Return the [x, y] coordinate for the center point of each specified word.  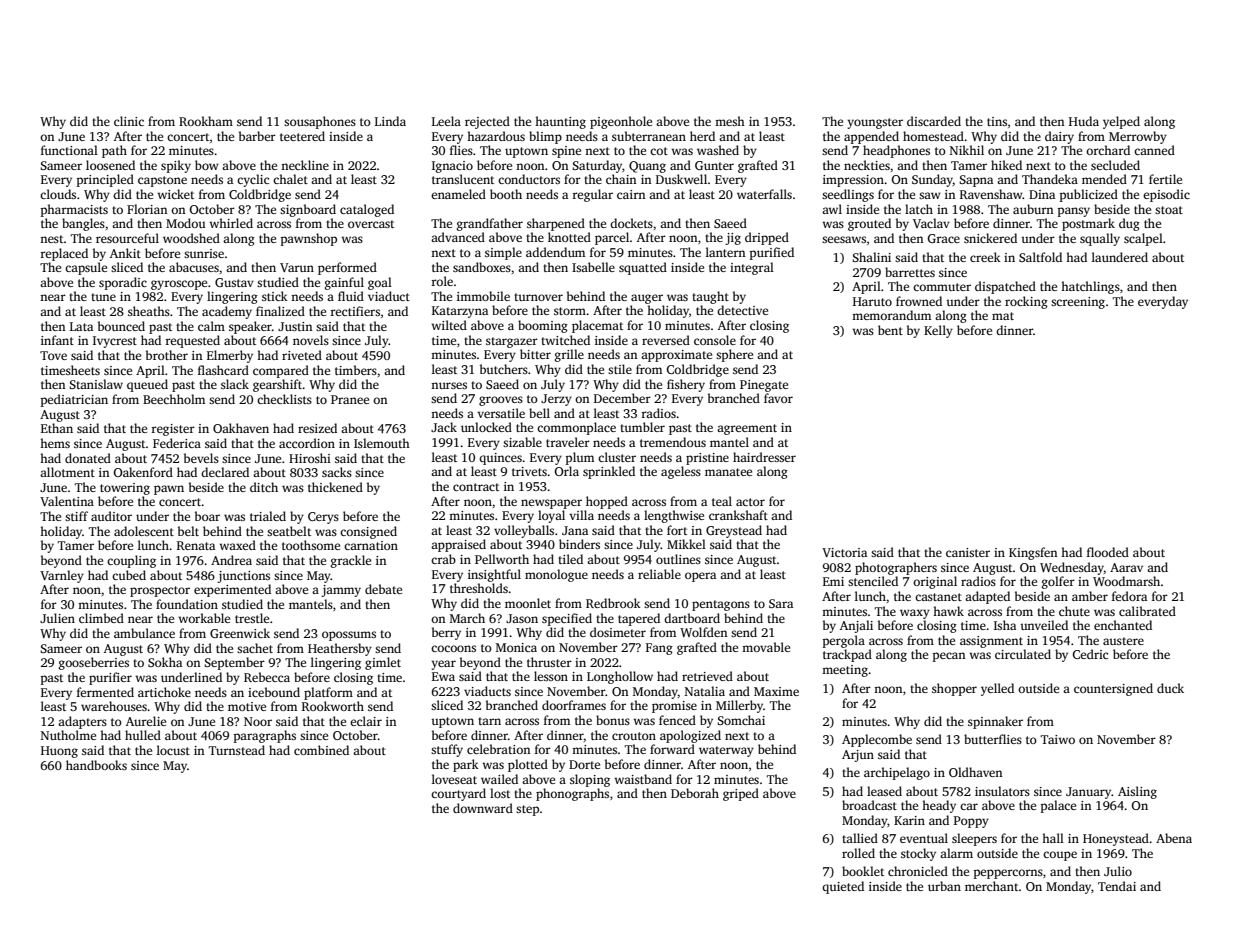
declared [225, 472]
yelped [1121, 122]
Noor [258, 721]
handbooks [96, 765]
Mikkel [686, 544]
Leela [446, 121]
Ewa [443, 676]
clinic [129, 121]
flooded [1108, 552]
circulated [1023, 654]
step [527, 810]
